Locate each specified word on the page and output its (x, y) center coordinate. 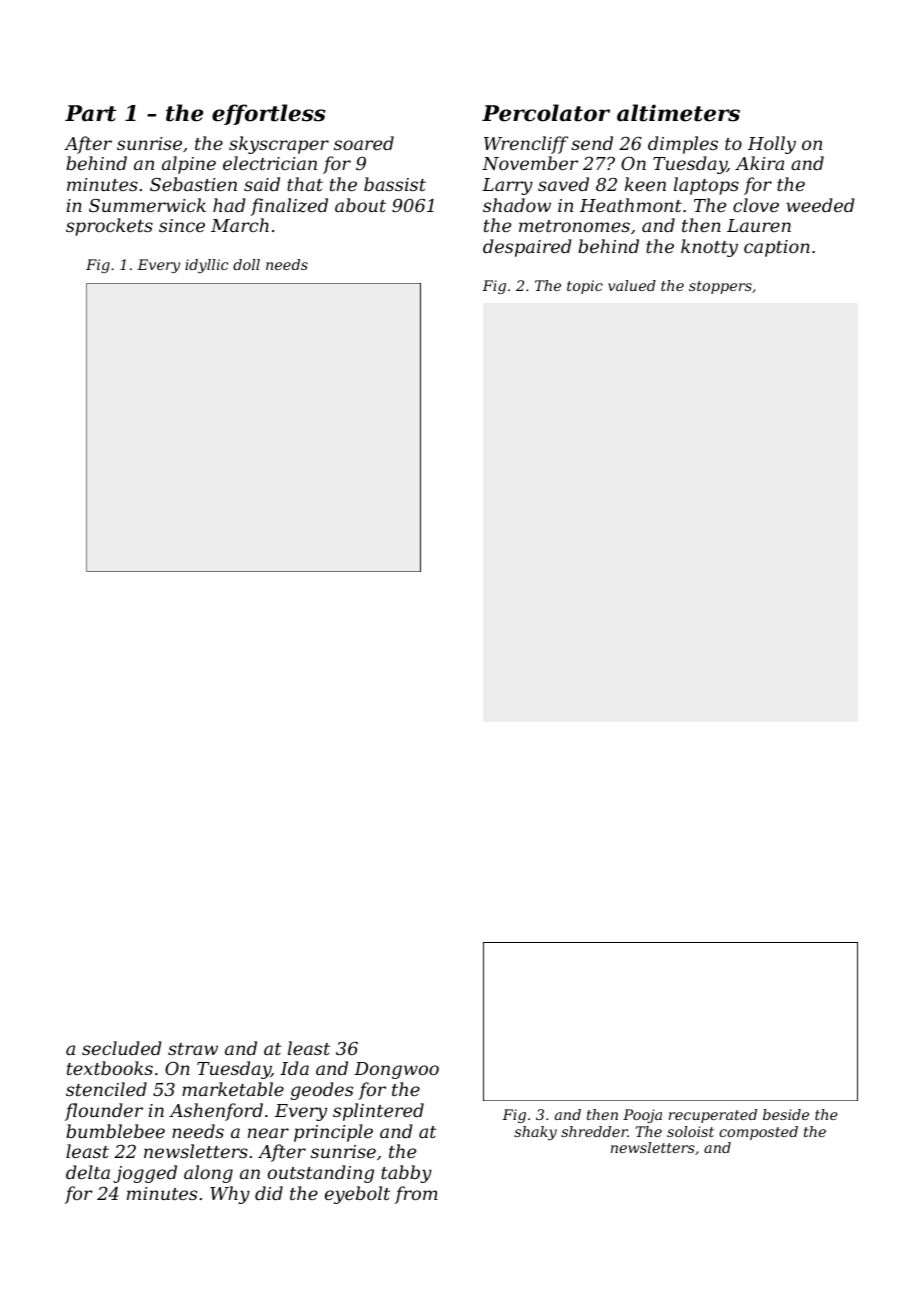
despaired (527, 248)
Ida (294, 1068)
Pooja (642, 1116)
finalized (289, 207)
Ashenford (216, 1112)
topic (585, 287)
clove (756, 205)
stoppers (720, 287)
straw (193, 1049)
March (240, 225)
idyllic (206, 266)
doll (246, 264)
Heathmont (631, 205)
